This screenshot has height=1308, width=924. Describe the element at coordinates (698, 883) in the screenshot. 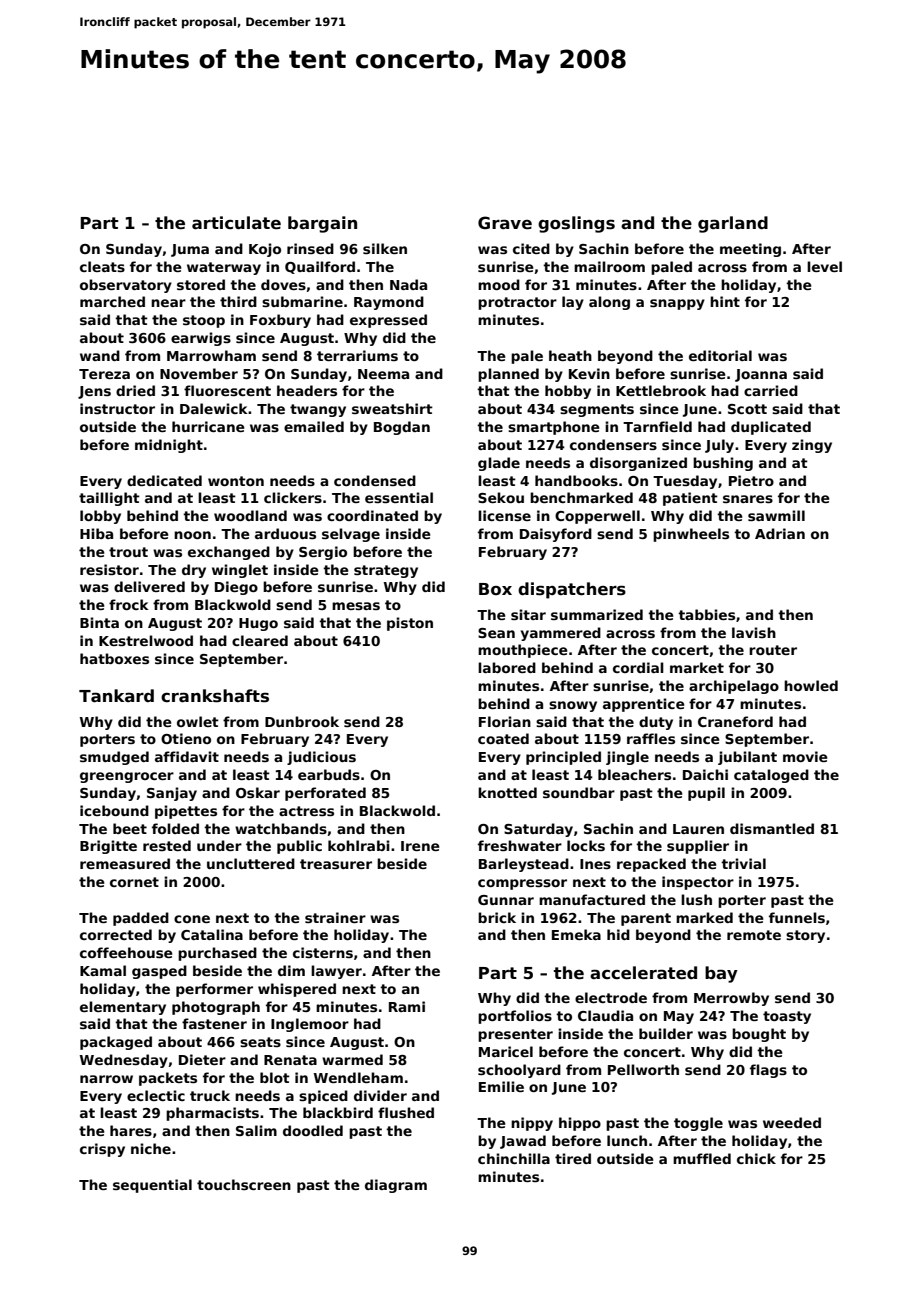

I see `inspector` at that location.
